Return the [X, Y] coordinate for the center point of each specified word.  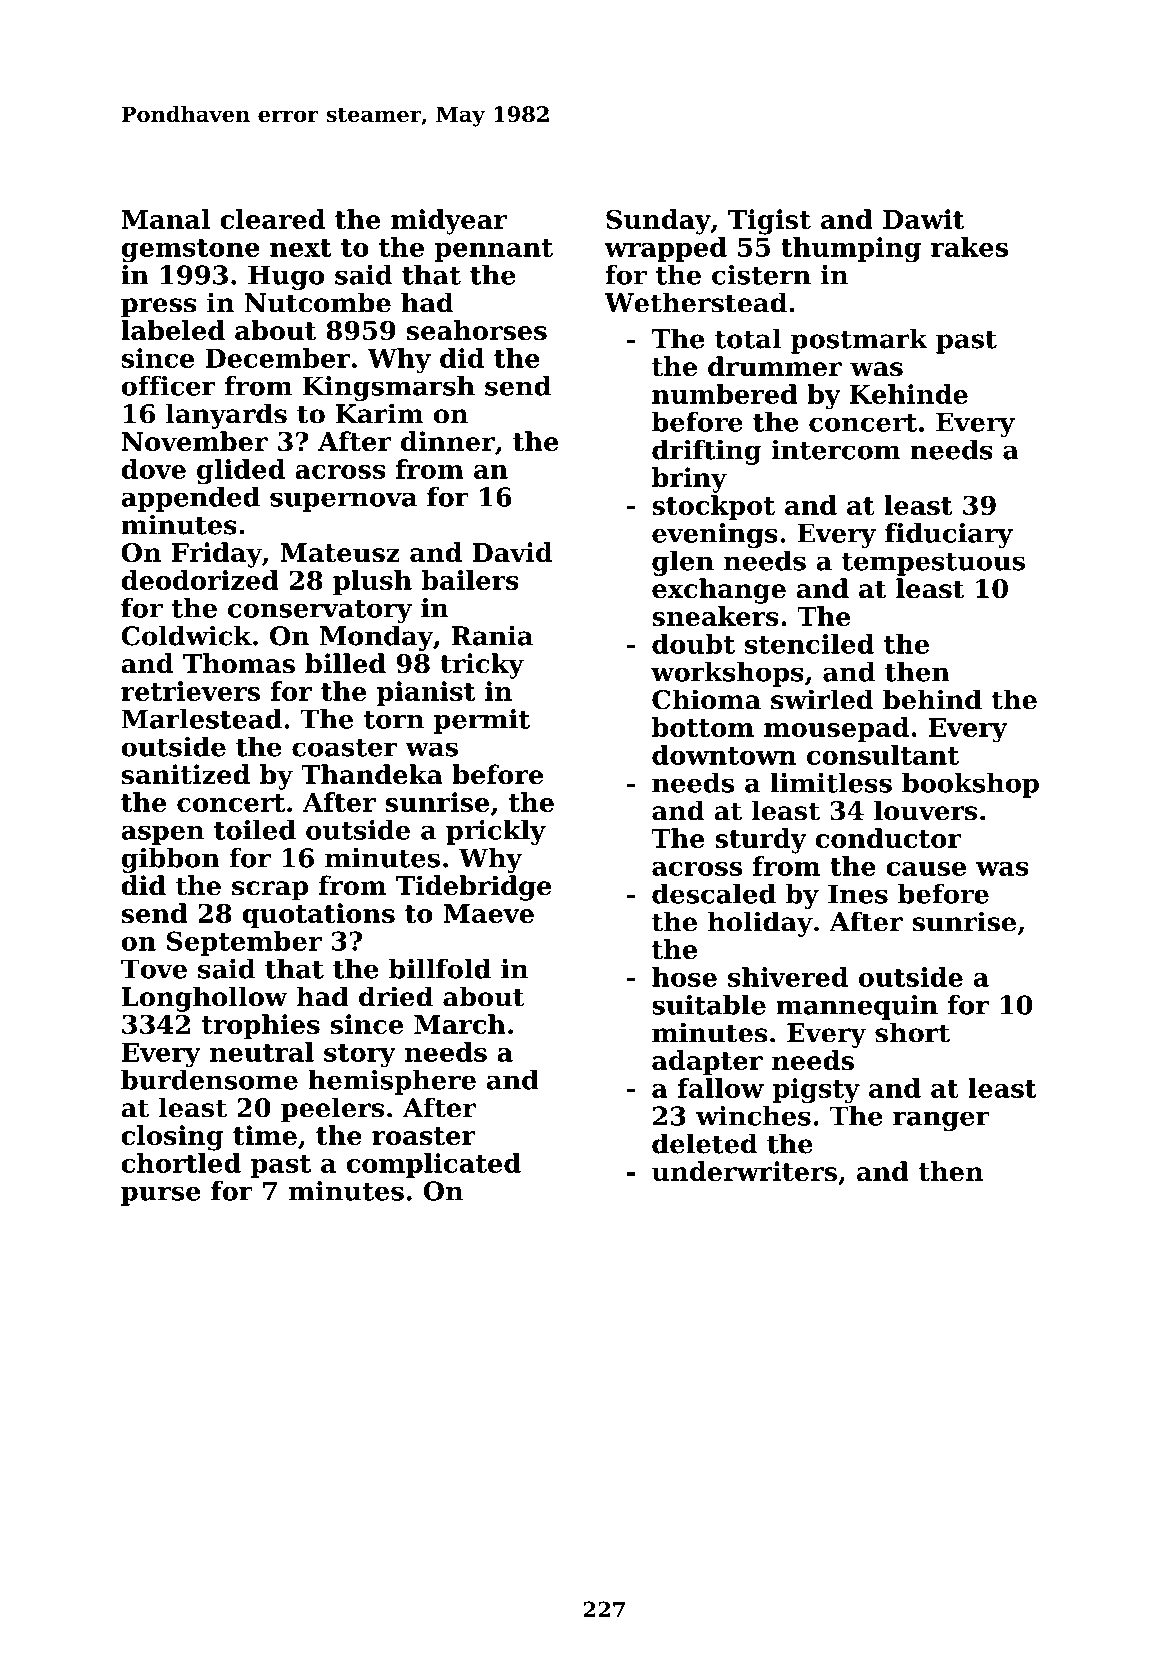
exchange [719, 591]
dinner [448, 441]
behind [932, 699]
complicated [434, 1165]
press [158, 308]
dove [153, 469]
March [460, 1024]
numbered [725, 394]
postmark [859, 341]
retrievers [190, 691]
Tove [154, 969]
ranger [941, 1121]
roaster [423, 1136]
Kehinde [909, 394]
